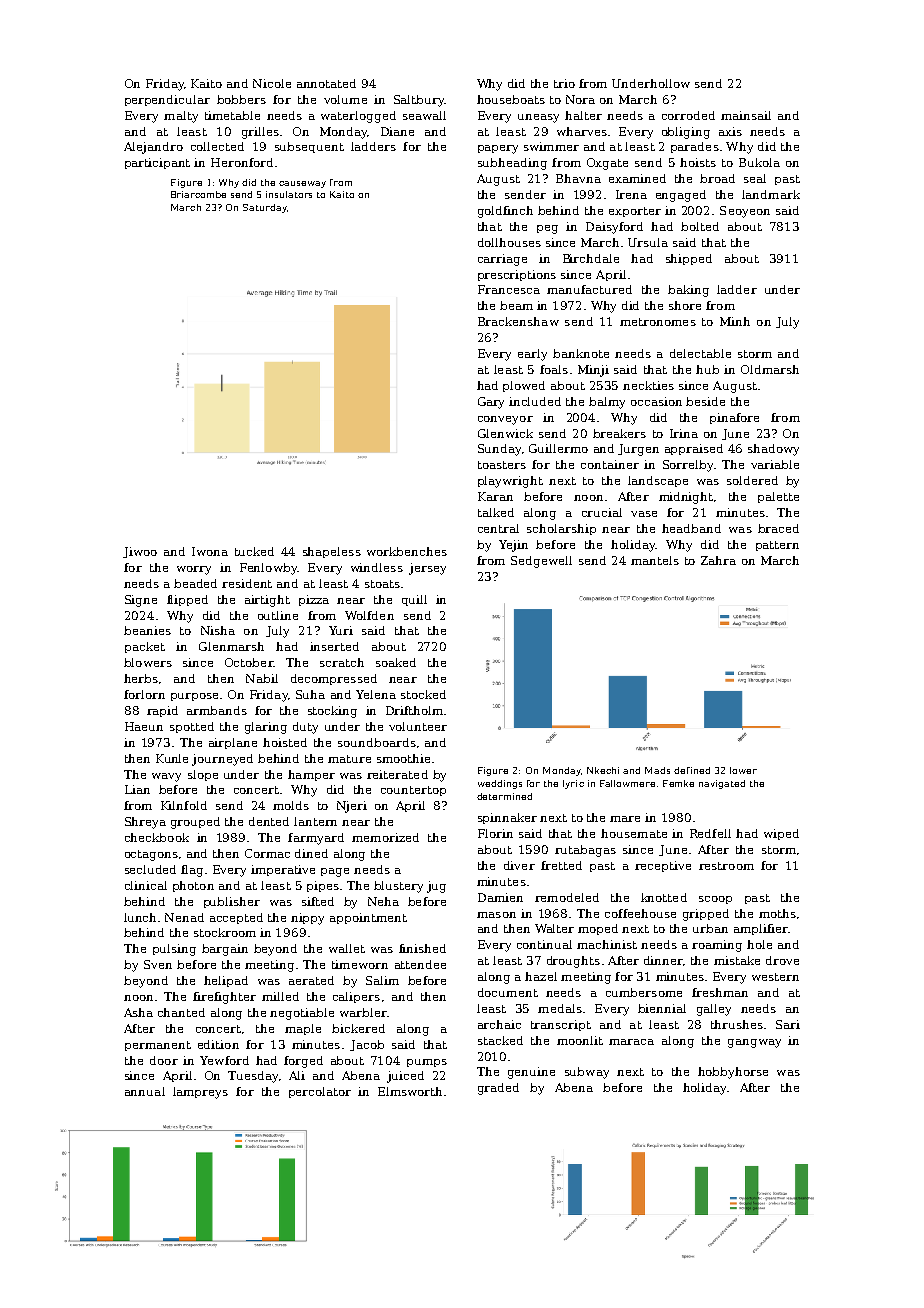 The image size is (924, 1308). I want to click on landmark, so click(771, 194).
